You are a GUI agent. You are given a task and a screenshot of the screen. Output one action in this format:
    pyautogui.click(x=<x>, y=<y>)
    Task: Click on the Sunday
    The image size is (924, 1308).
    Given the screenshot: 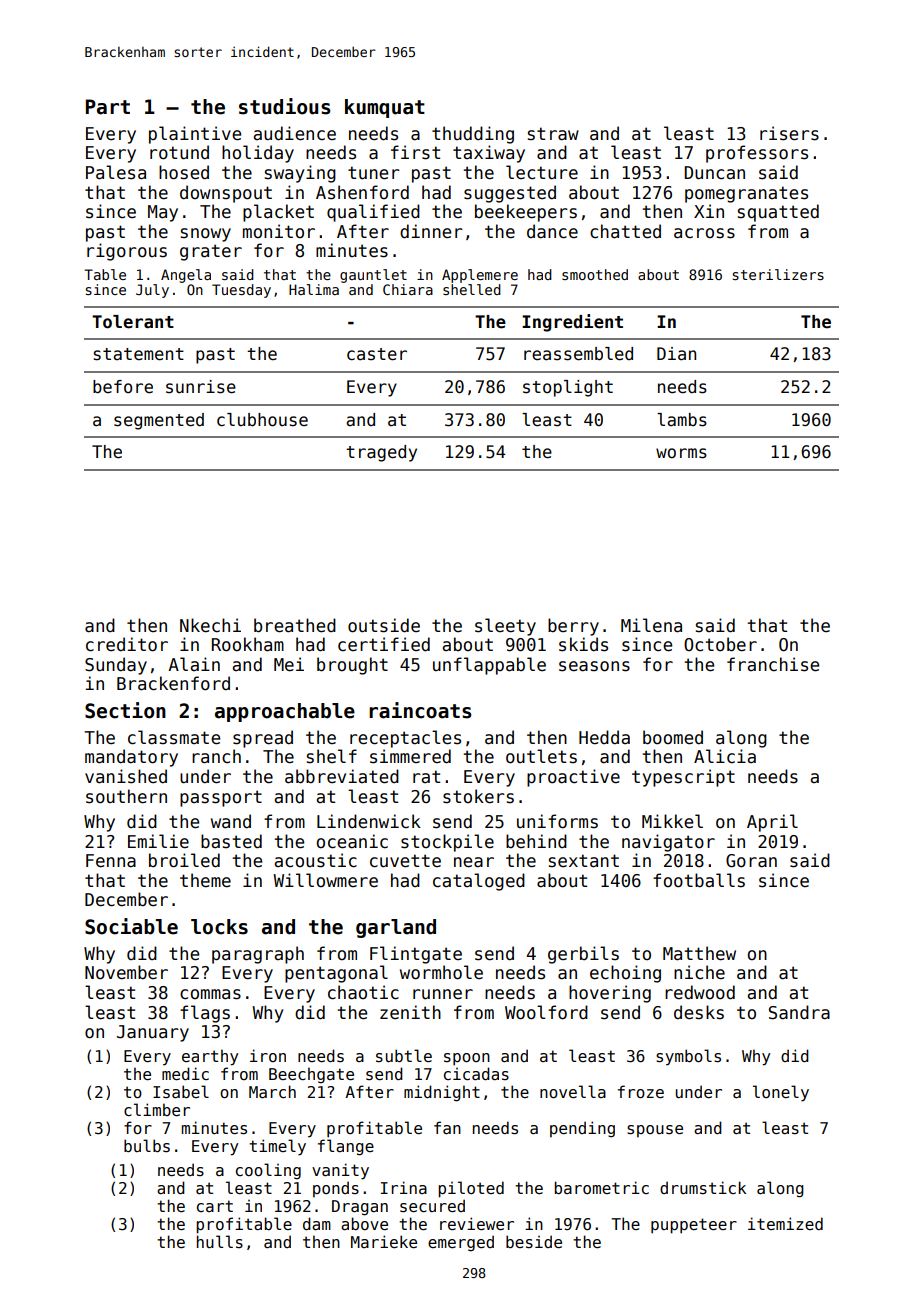 What is the action you would take?
    pyautogui.click(x=116, y=666)
